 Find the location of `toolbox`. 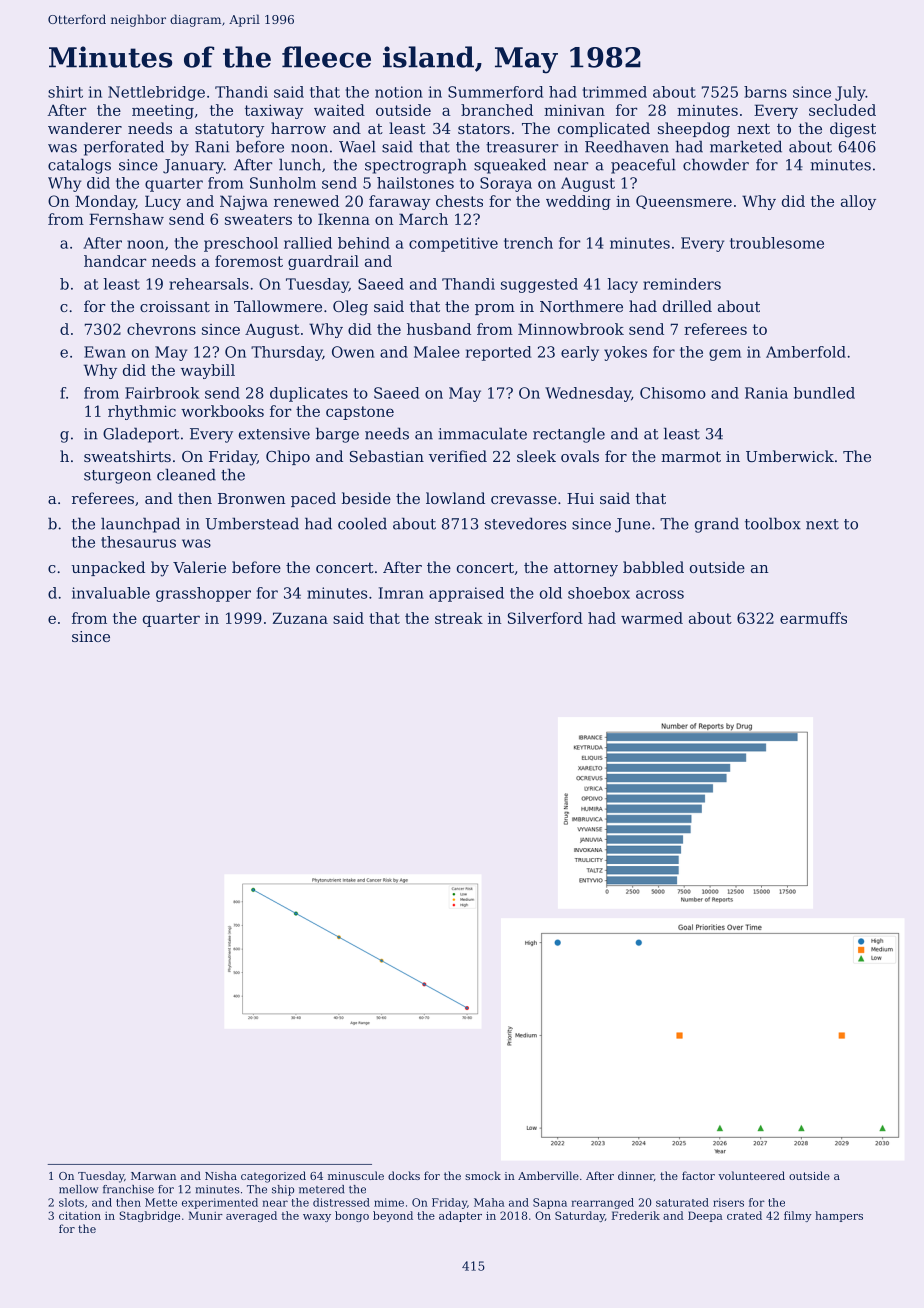

toolbox is located at coordinates (773, 523).
